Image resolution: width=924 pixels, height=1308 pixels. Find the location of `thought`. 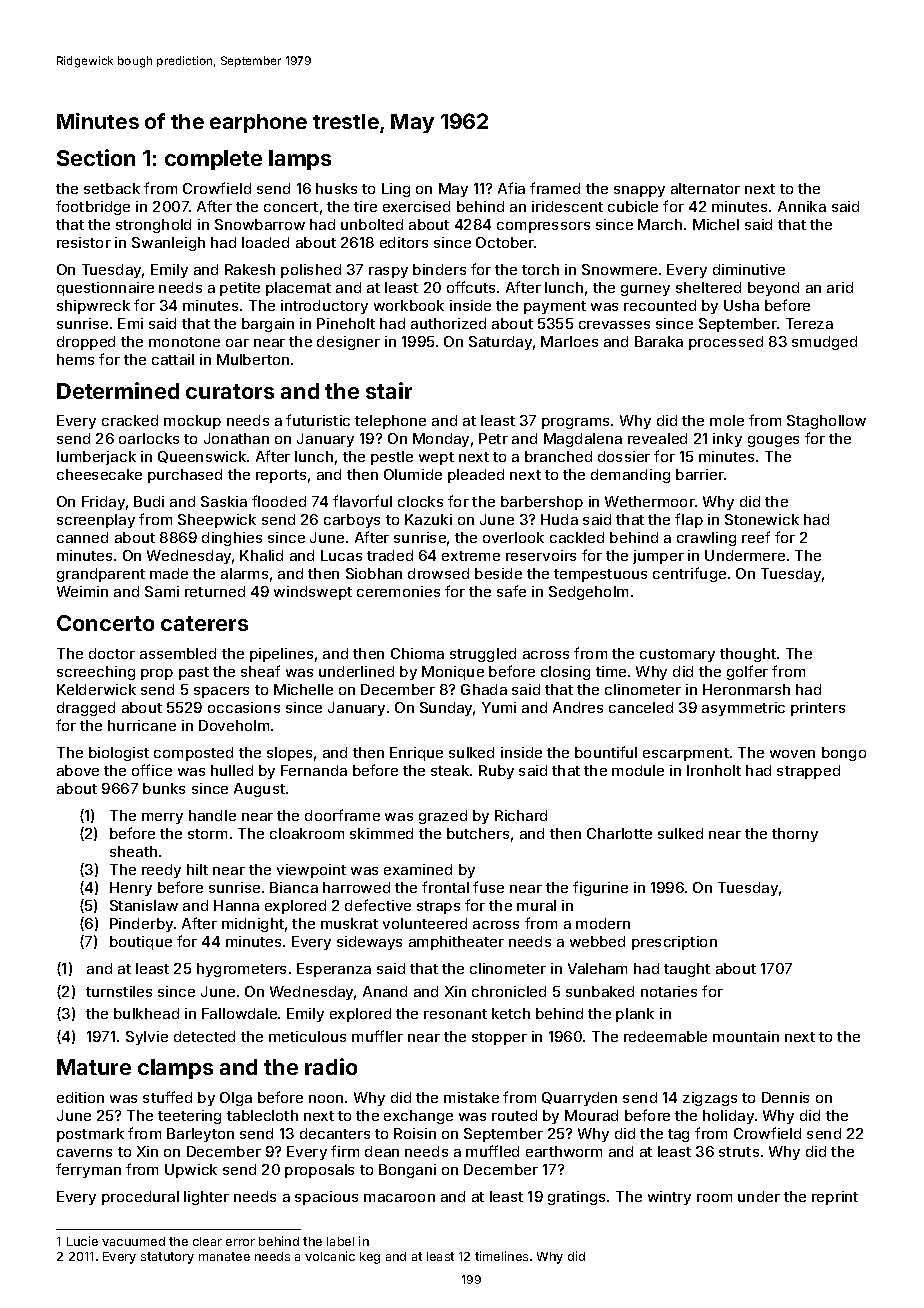

thought is located at coordinates (748, 655).
